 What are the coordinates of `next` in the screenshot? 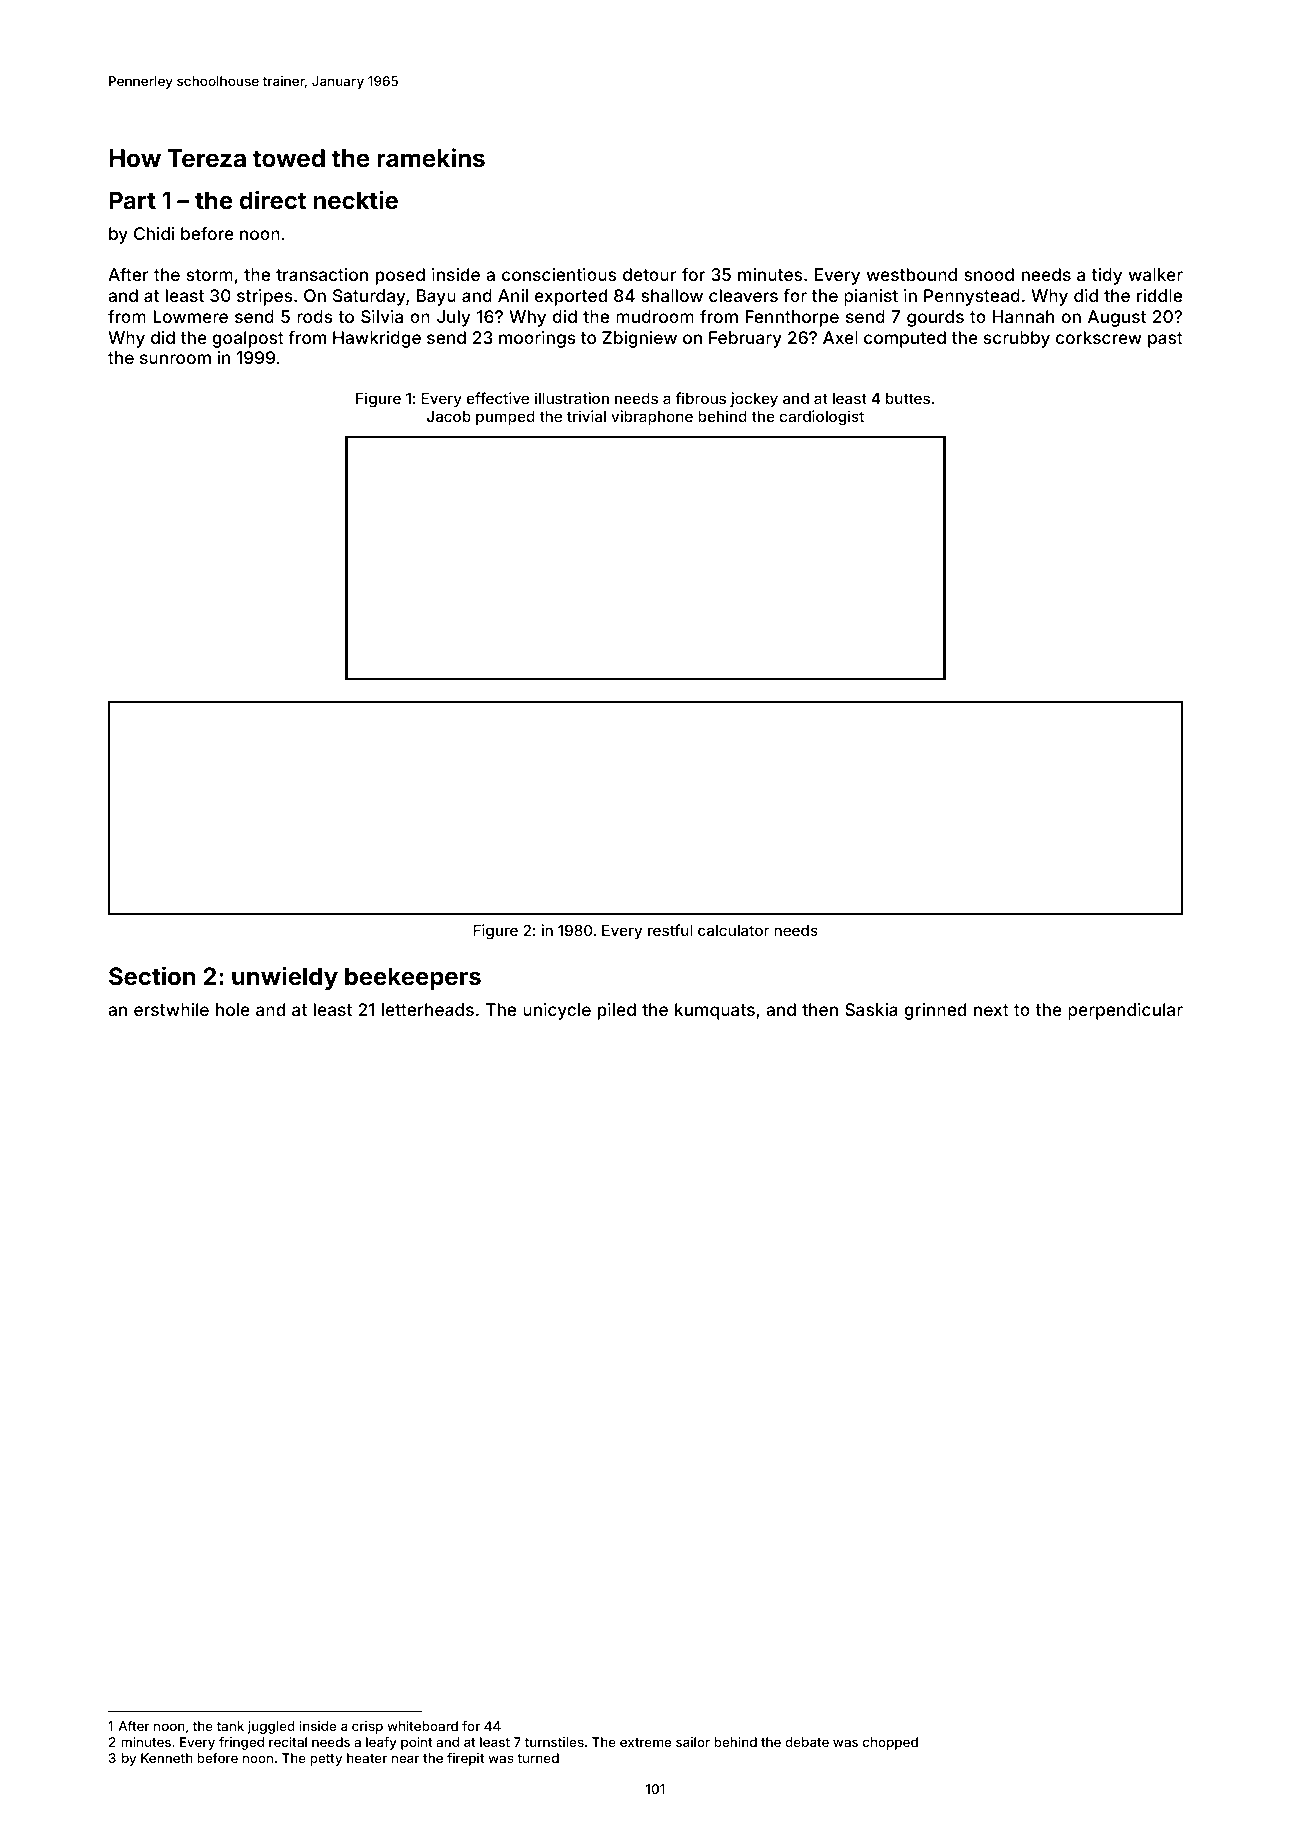 It's located at (991, 1010).
